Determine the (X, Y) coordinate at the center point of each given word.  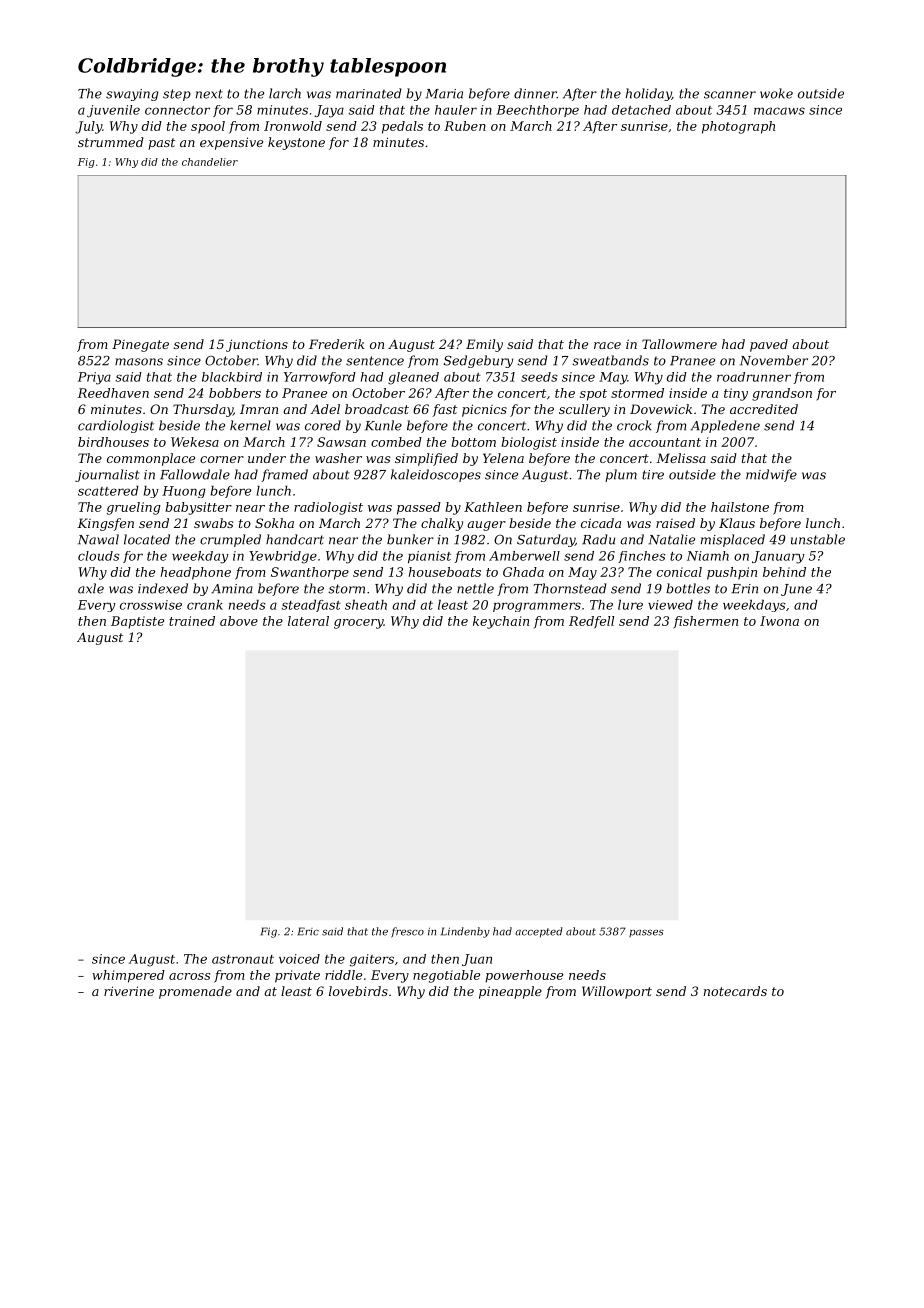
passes (646, 933)
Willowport (617, 992)
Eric (308, 931)
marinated (368, 93)
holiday (649, 94)
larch (285, 93)
